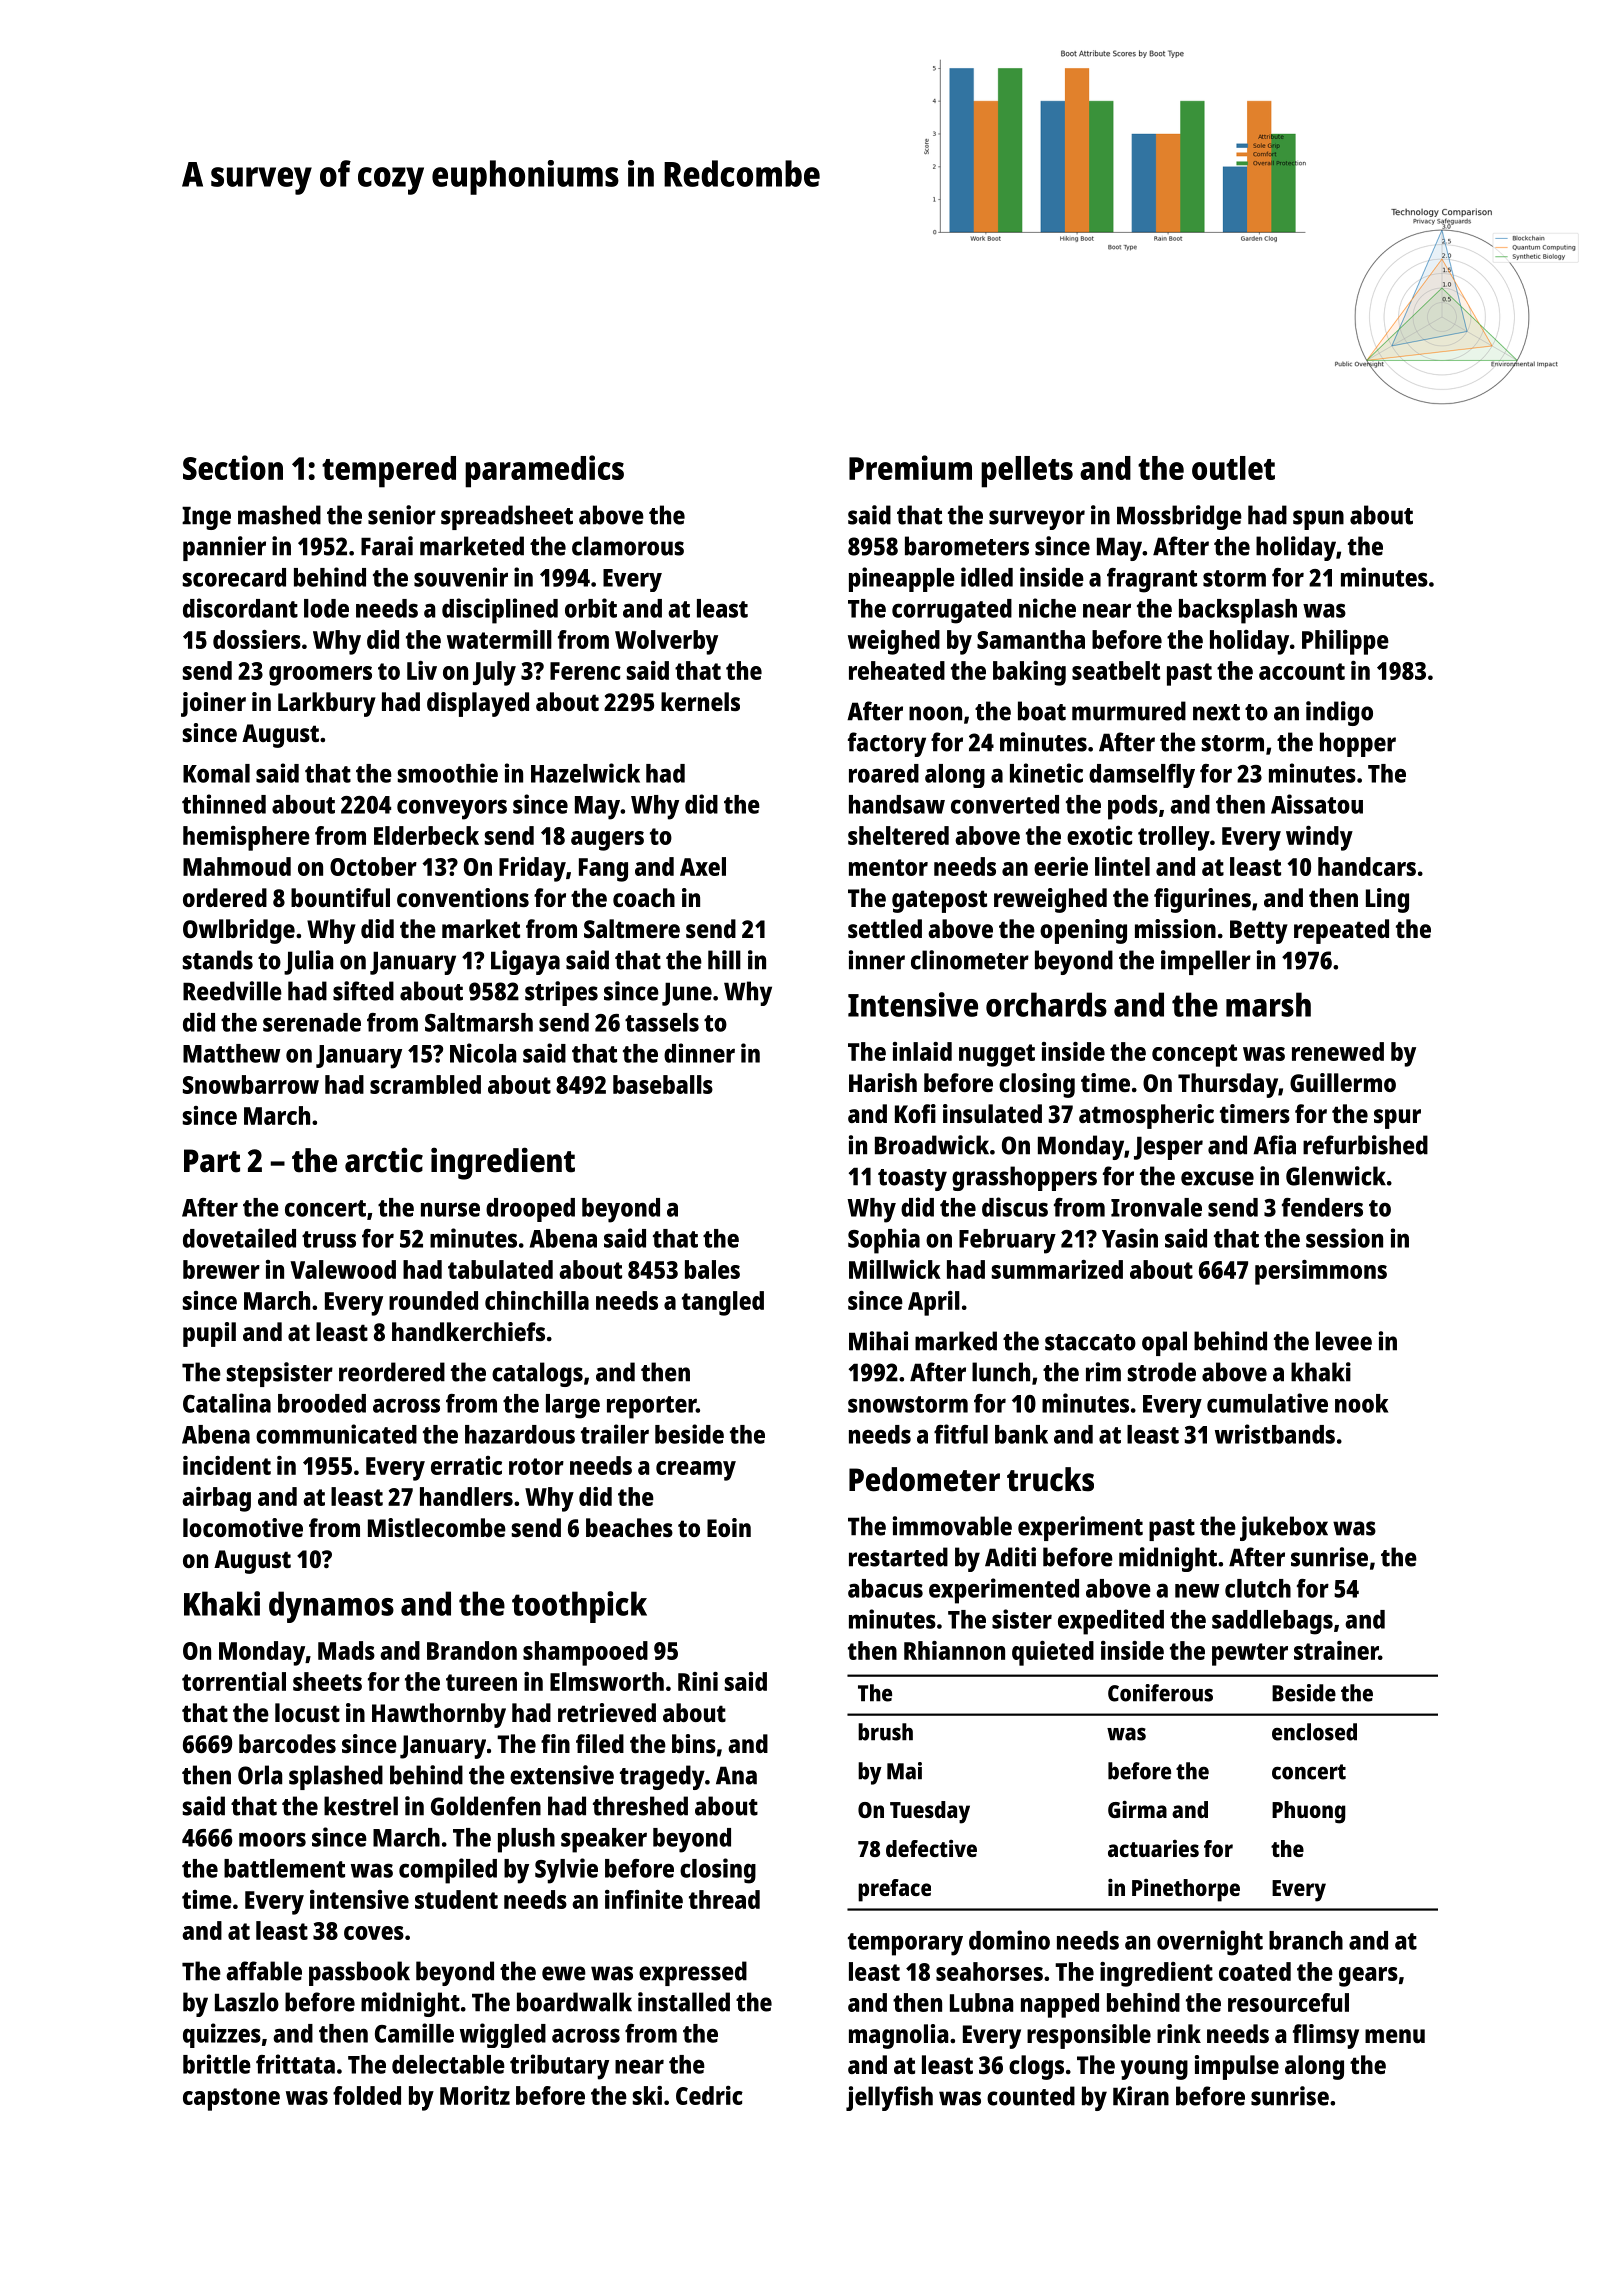 Image resolution: width=1620 pixels, height=2292 pixels. What do you see at coordinates (1259, 932) in the image?
I see `Betty` at bounding box center [1259, 932].
